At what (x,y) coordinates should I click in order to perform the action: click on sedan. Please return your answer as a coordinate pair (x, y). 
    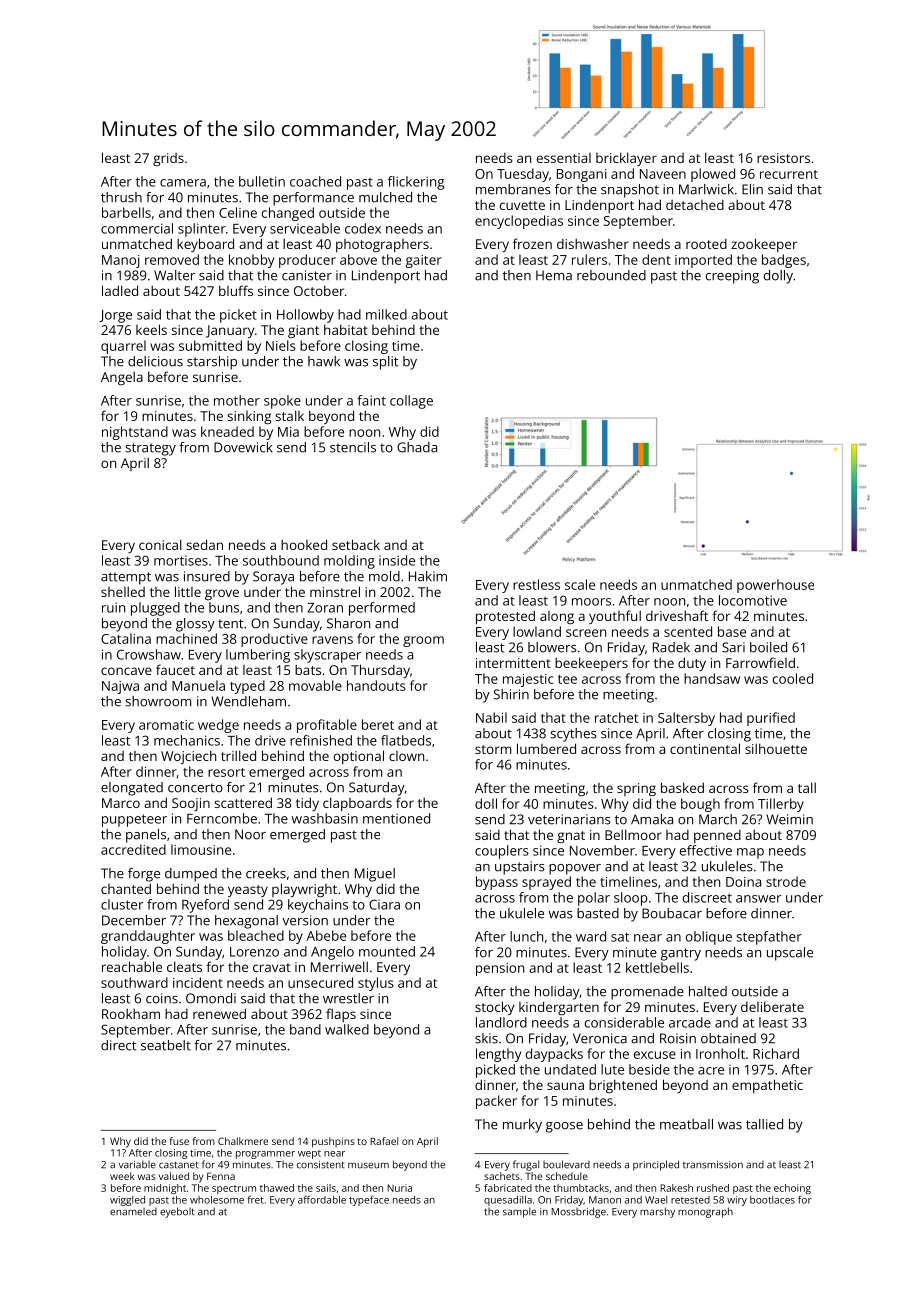
    Looking at the image, I should click on (204, 544).
